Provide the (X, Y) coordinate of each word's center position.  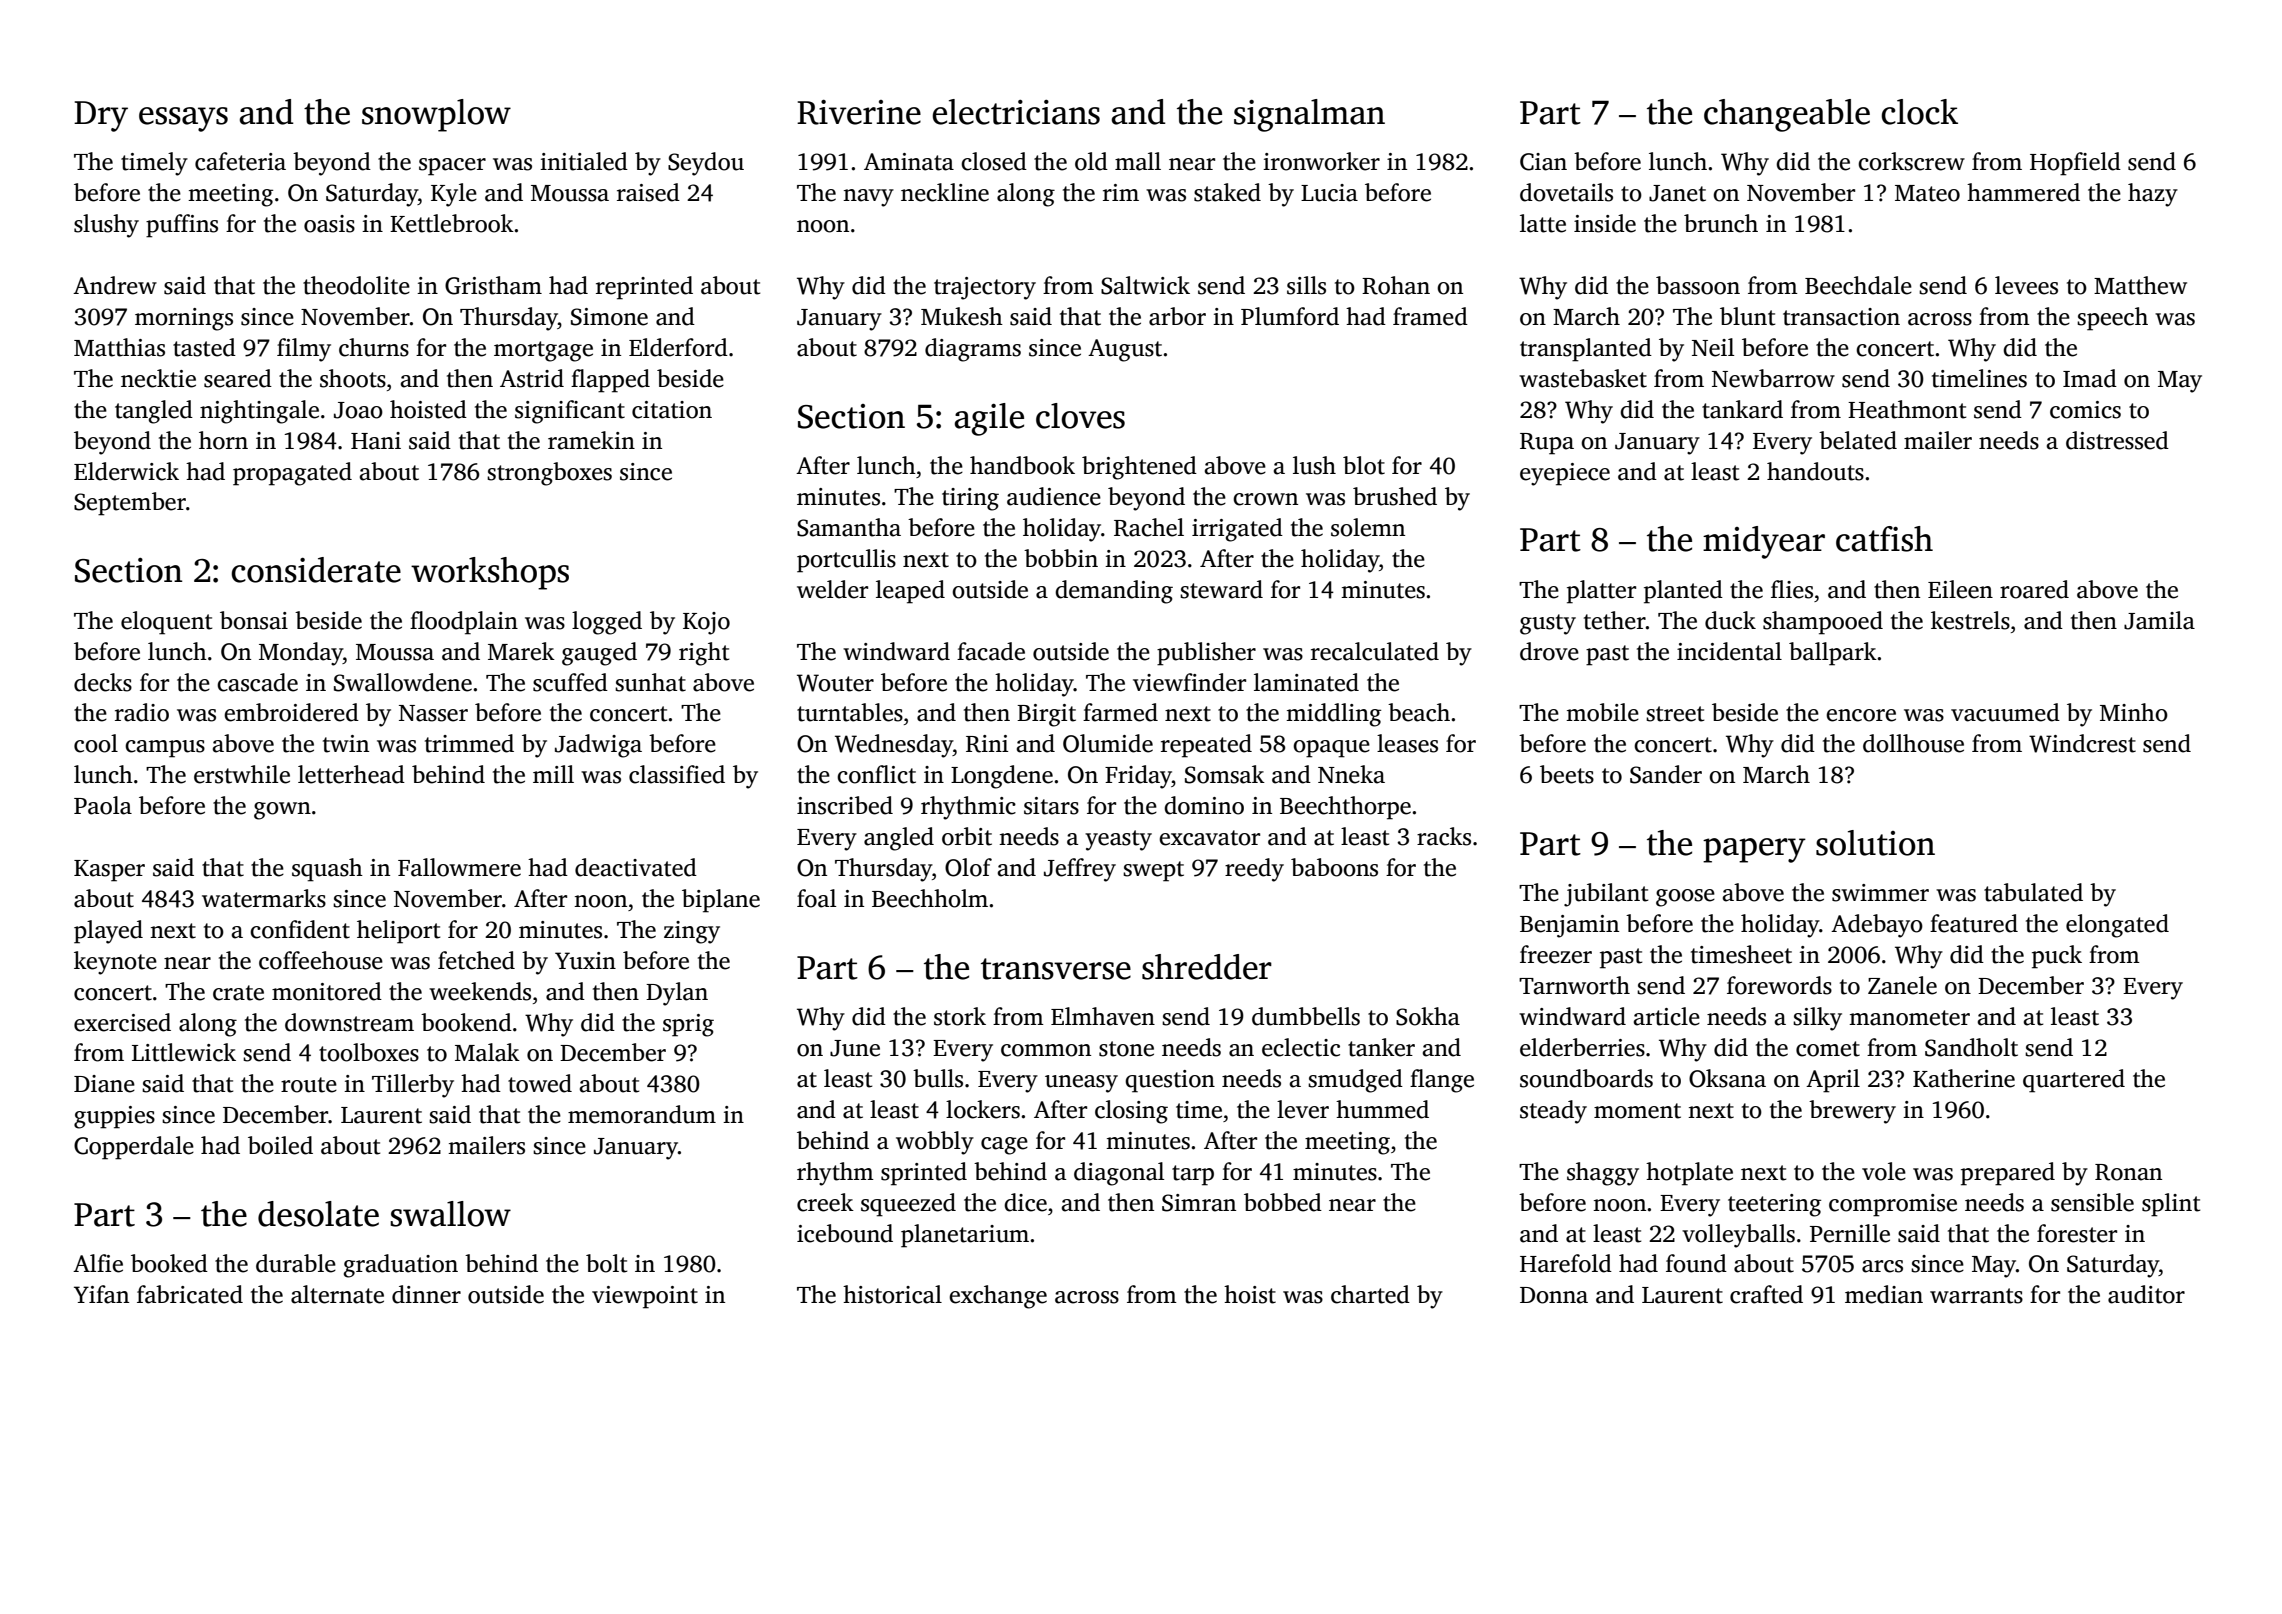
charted (1370, 1294)
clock (1919, 112)
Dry (101, 116)
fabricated (190, 1294)
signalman (1309, 115)
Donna (1554, 1295)
